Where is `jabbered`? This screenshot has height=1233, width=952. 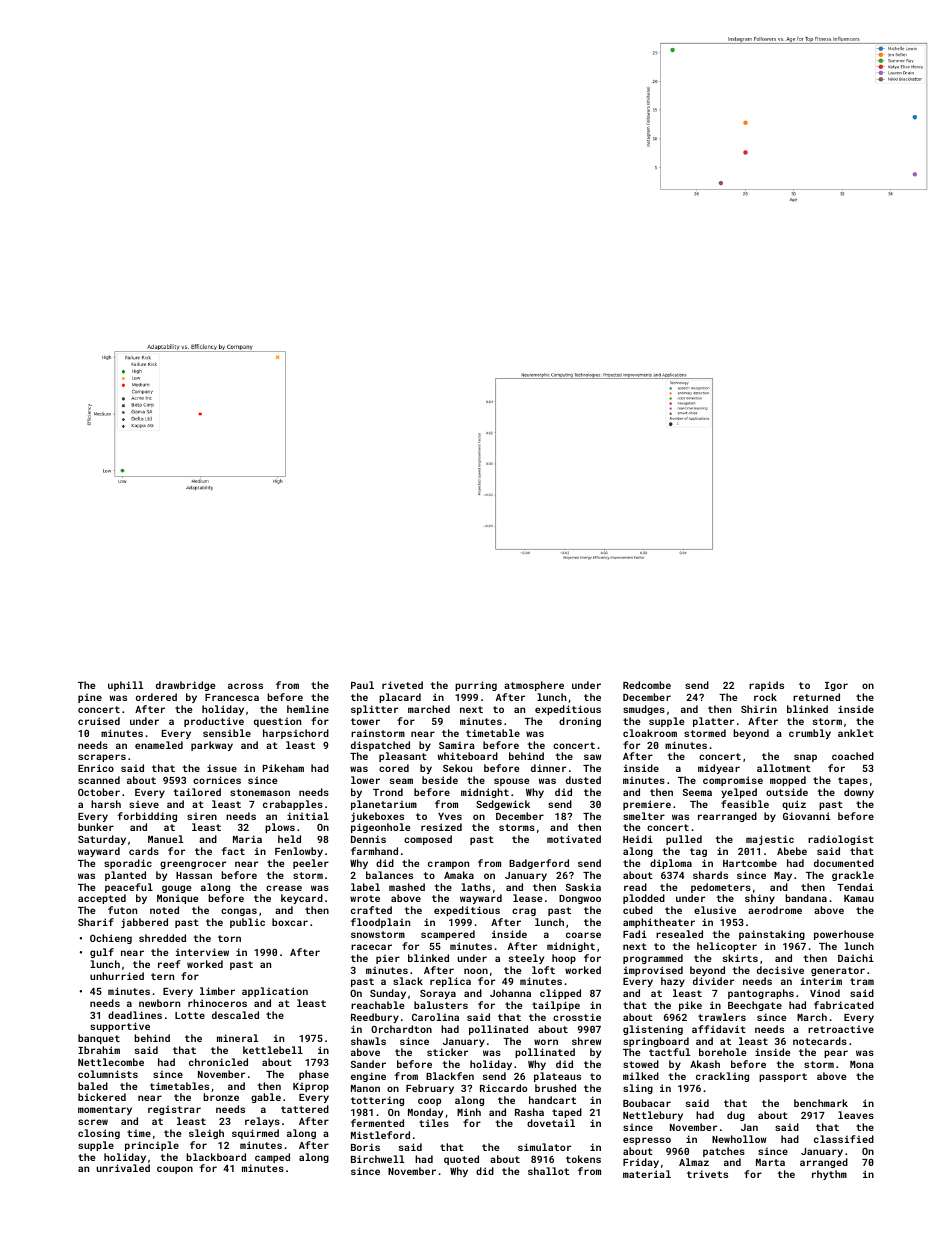
jabbered is located at coordinates (144, 923).
